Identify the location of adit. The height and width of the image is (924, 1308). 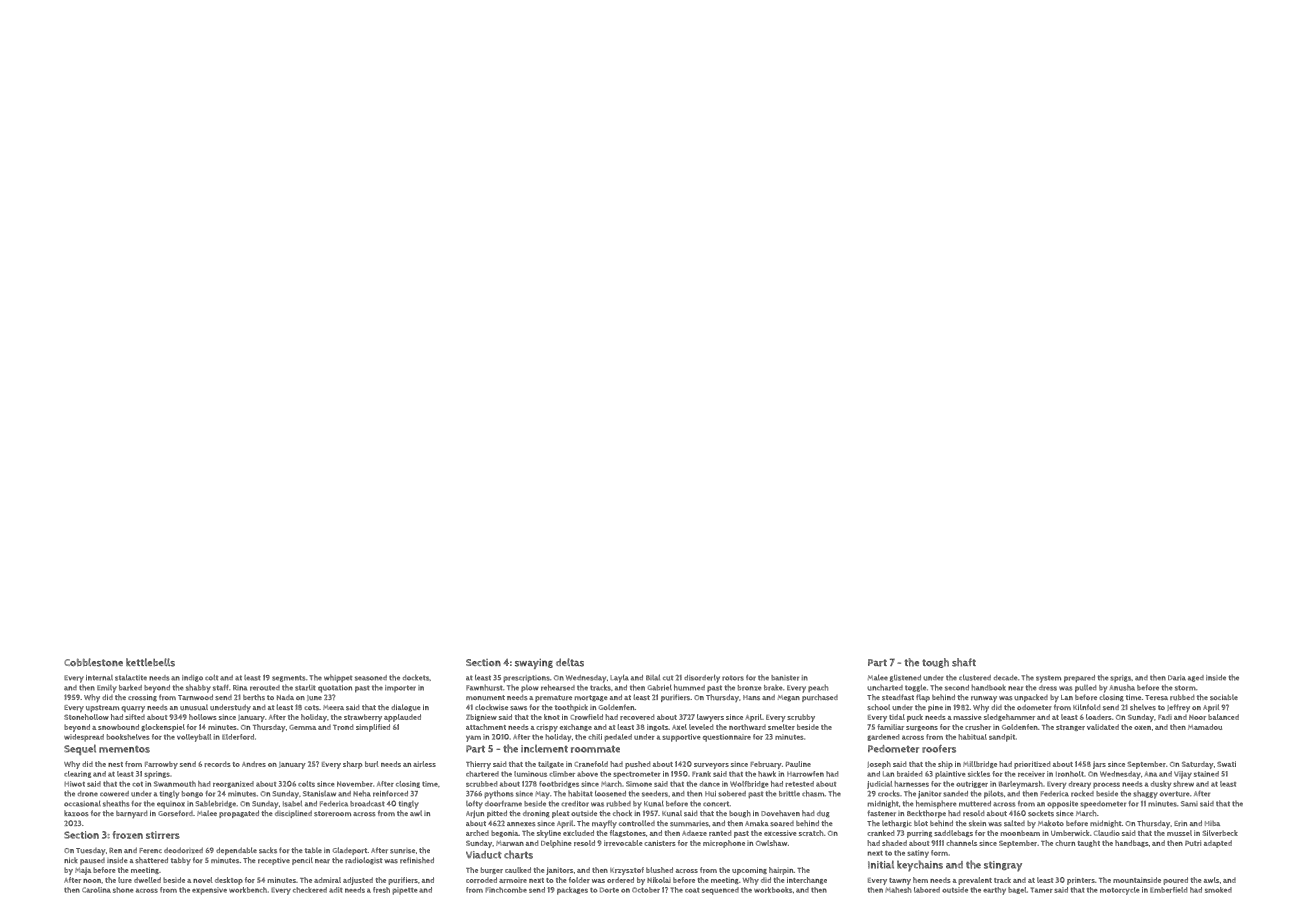
(335, 890).
